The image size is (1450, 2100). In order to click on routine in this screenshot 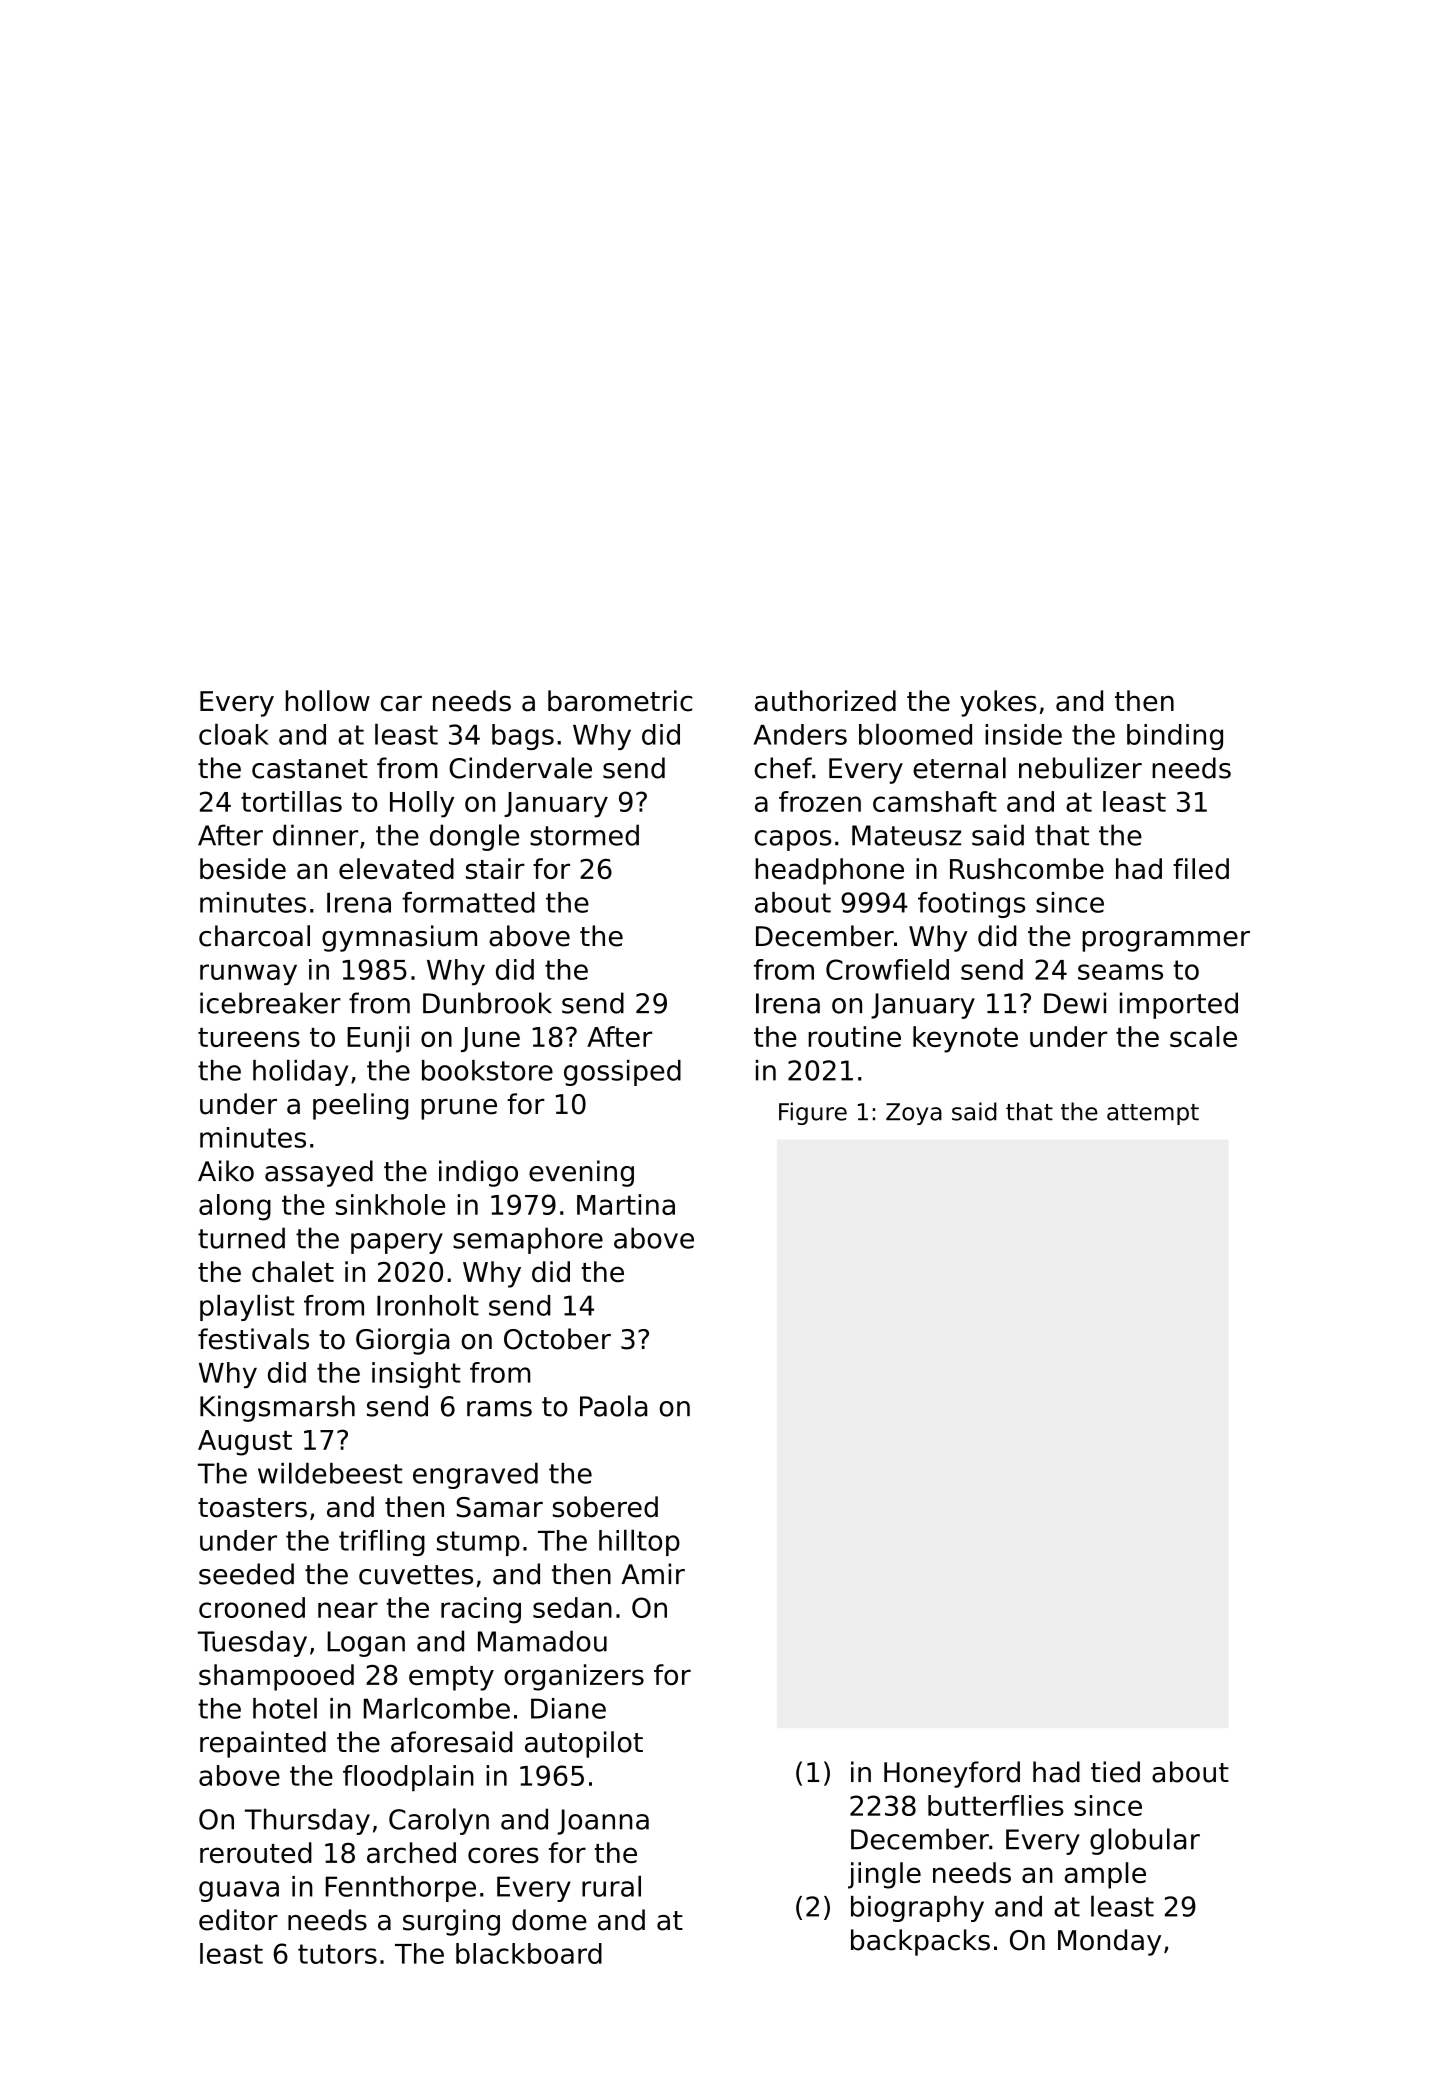, I will do `click(854, 1036)`.
